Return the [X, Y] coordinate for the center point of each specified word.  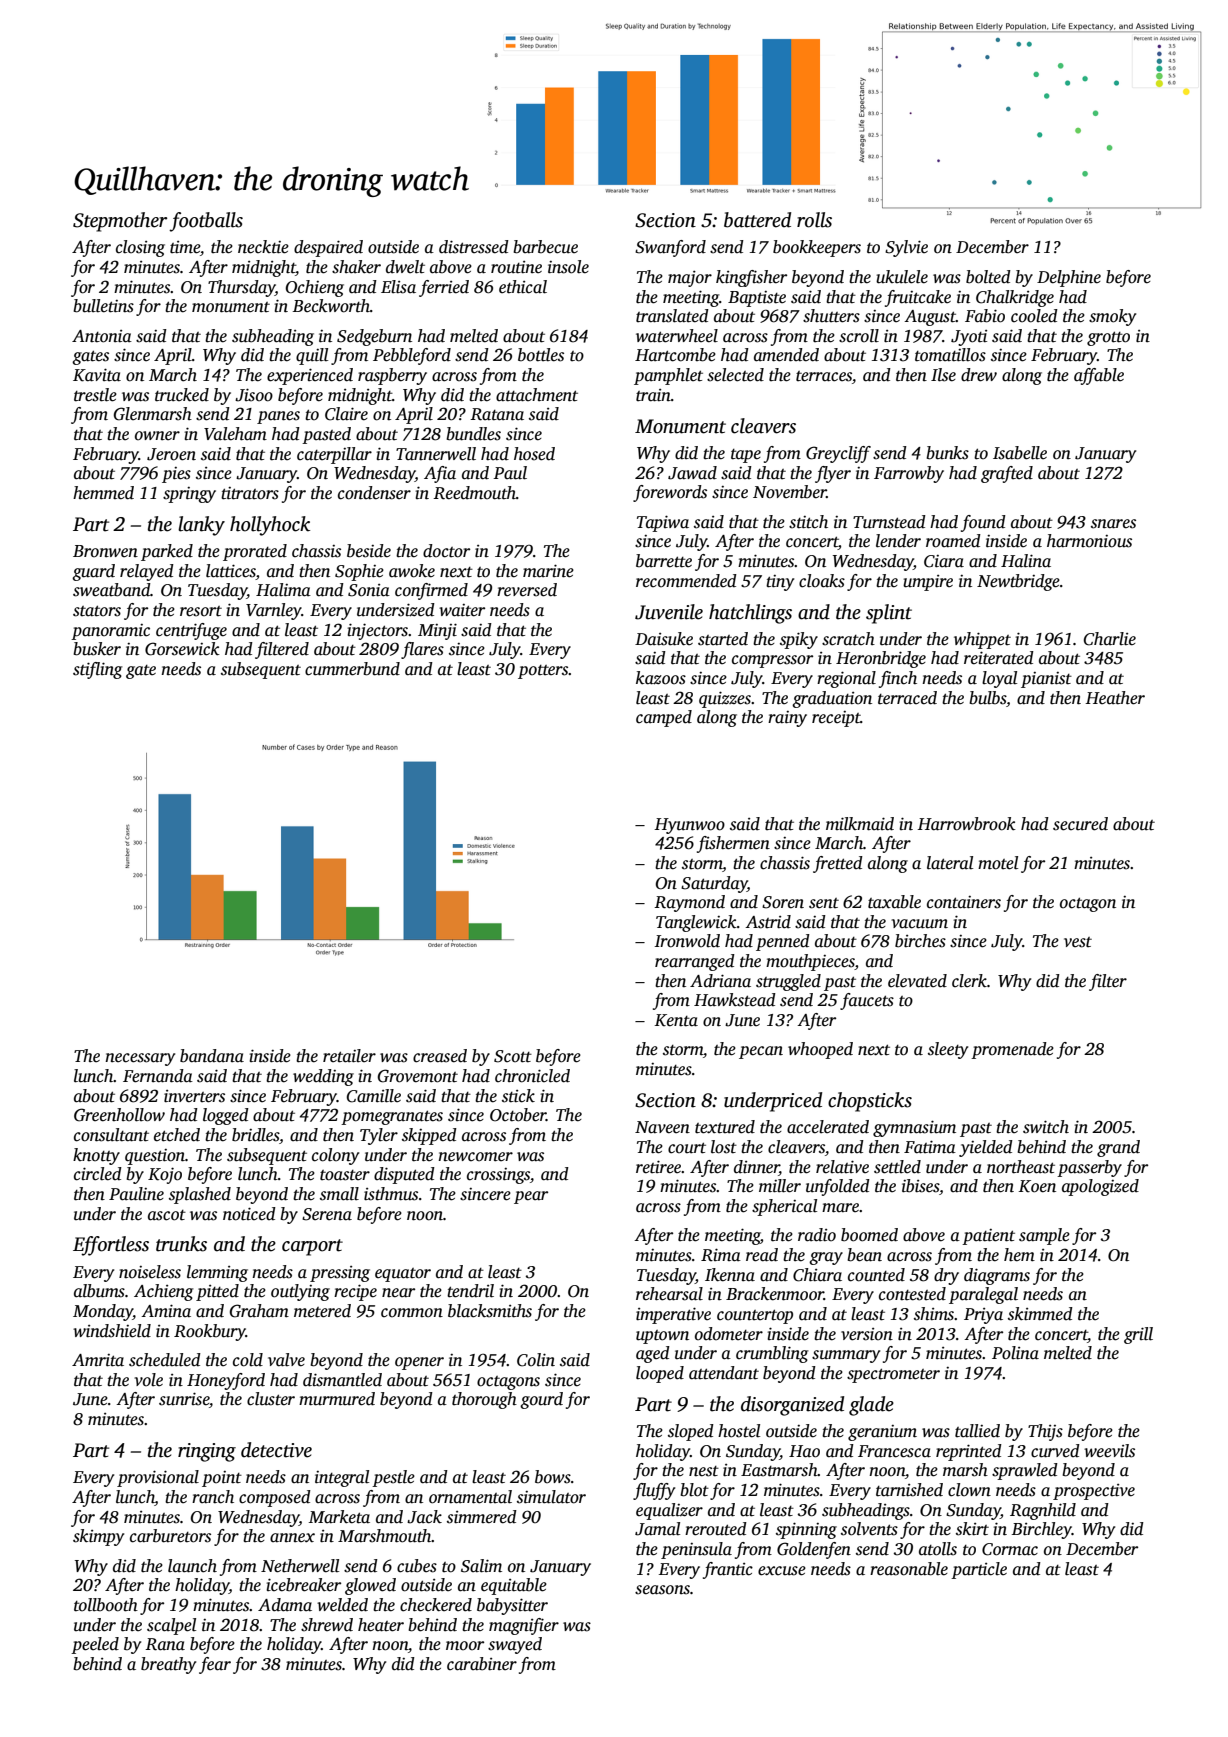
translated [672, 316]
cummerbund [352, 669]
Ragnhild [1043, 1511]
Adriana [720, 981]
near [398, 1293]
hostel [739, 1431]
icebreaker [304, 1585]
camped [664, 718]
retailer [349, 1056]
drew [979, 375]
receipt [836, 719]
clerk [969, 981]
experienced [310, 376]
